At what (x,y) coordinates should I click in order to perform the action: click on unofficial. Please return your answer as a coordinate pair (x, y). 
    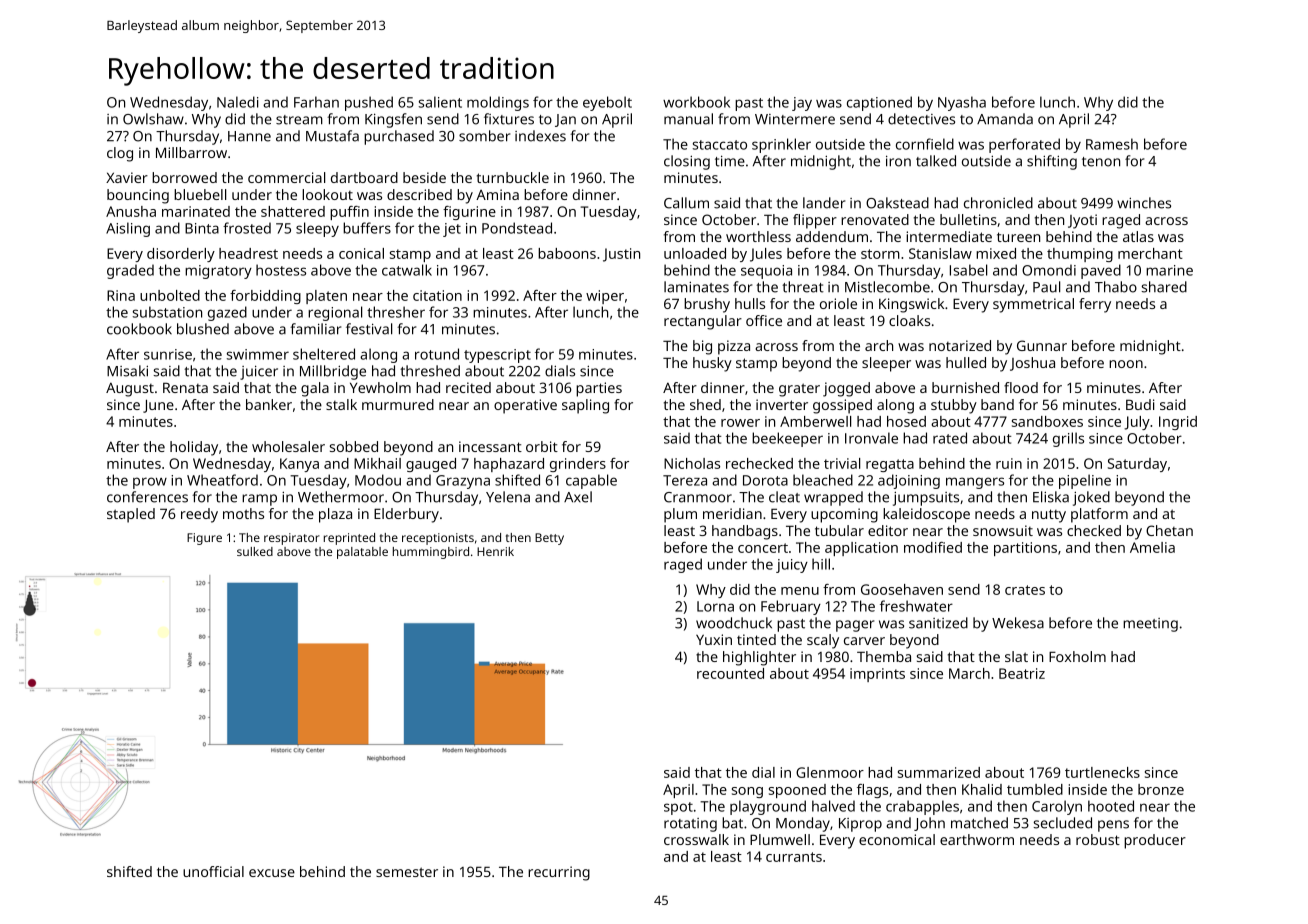
    Looking at the image, I should click on (213, 871).
